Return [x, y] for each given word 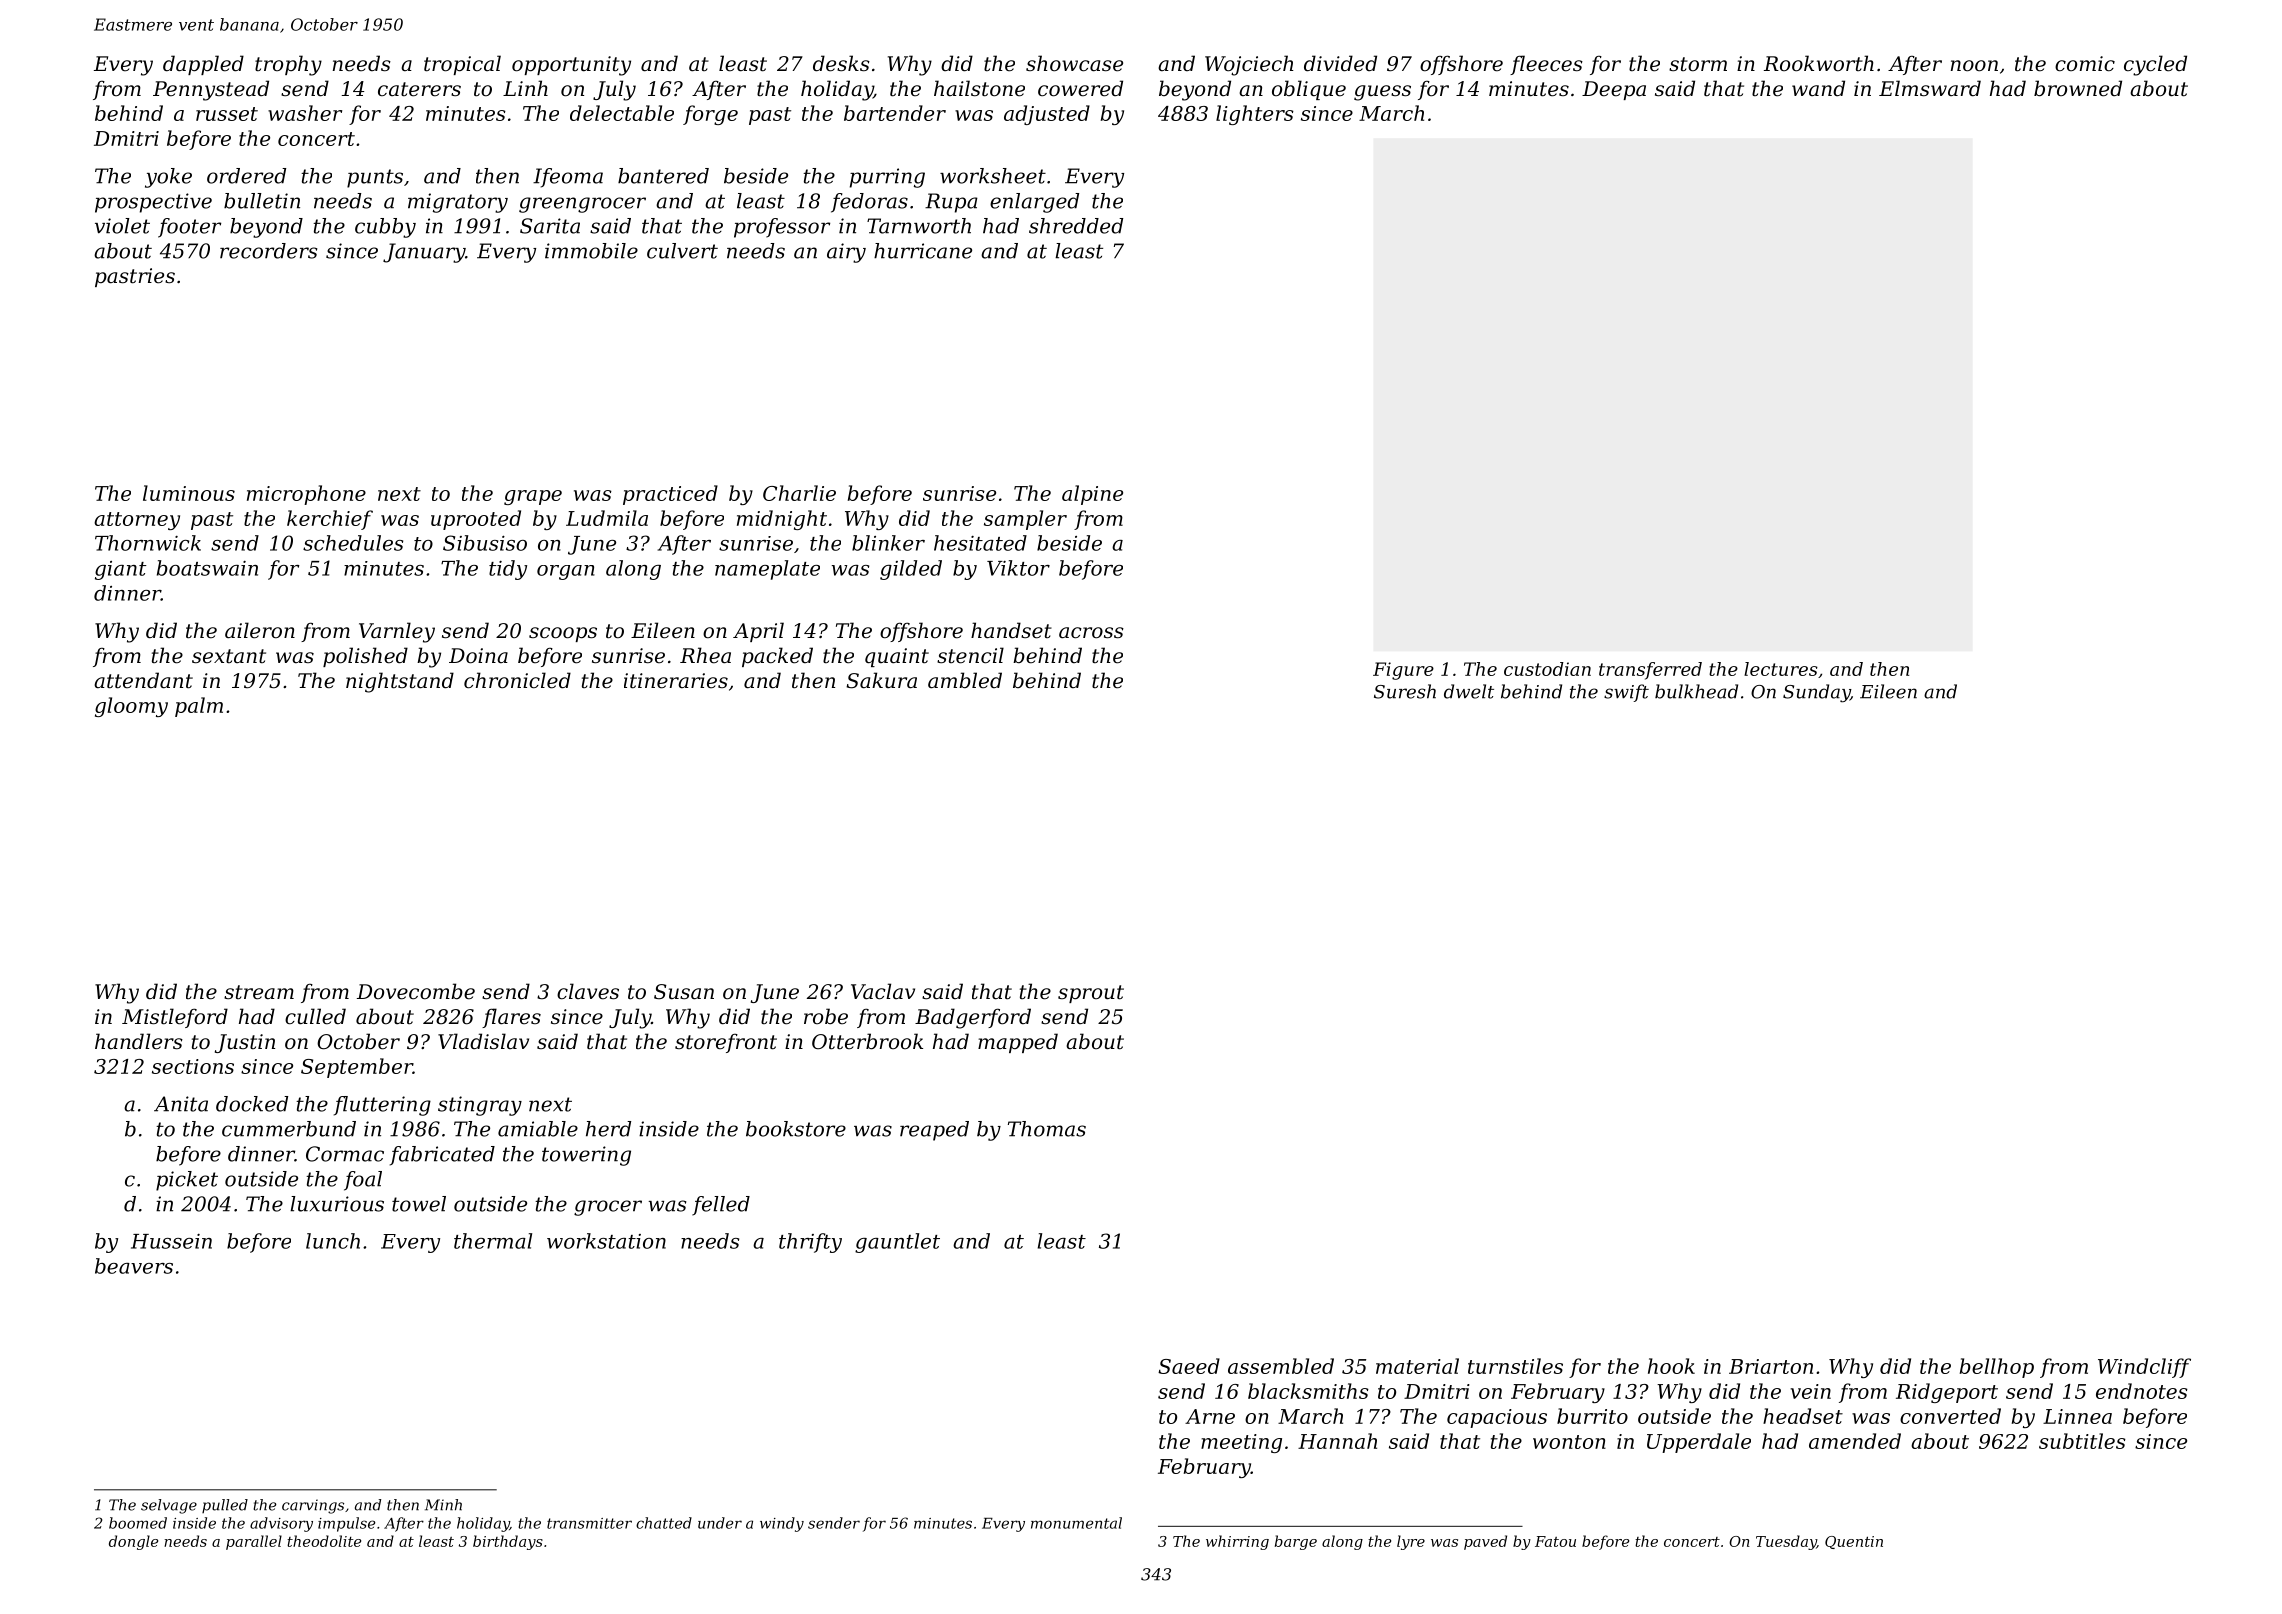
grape [533, 497]
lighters [1255, 115]
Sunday [1816, 693]
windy [782, 1524]
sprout [1091, 994]
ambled [965, 680]
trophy [288, 65]
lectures [1781, 669]
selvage [169, 1506]
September [357, 1068]
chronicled [517, 680]
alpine [1092, 495]
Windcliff [2144, 1368]
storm [1698, 64]
